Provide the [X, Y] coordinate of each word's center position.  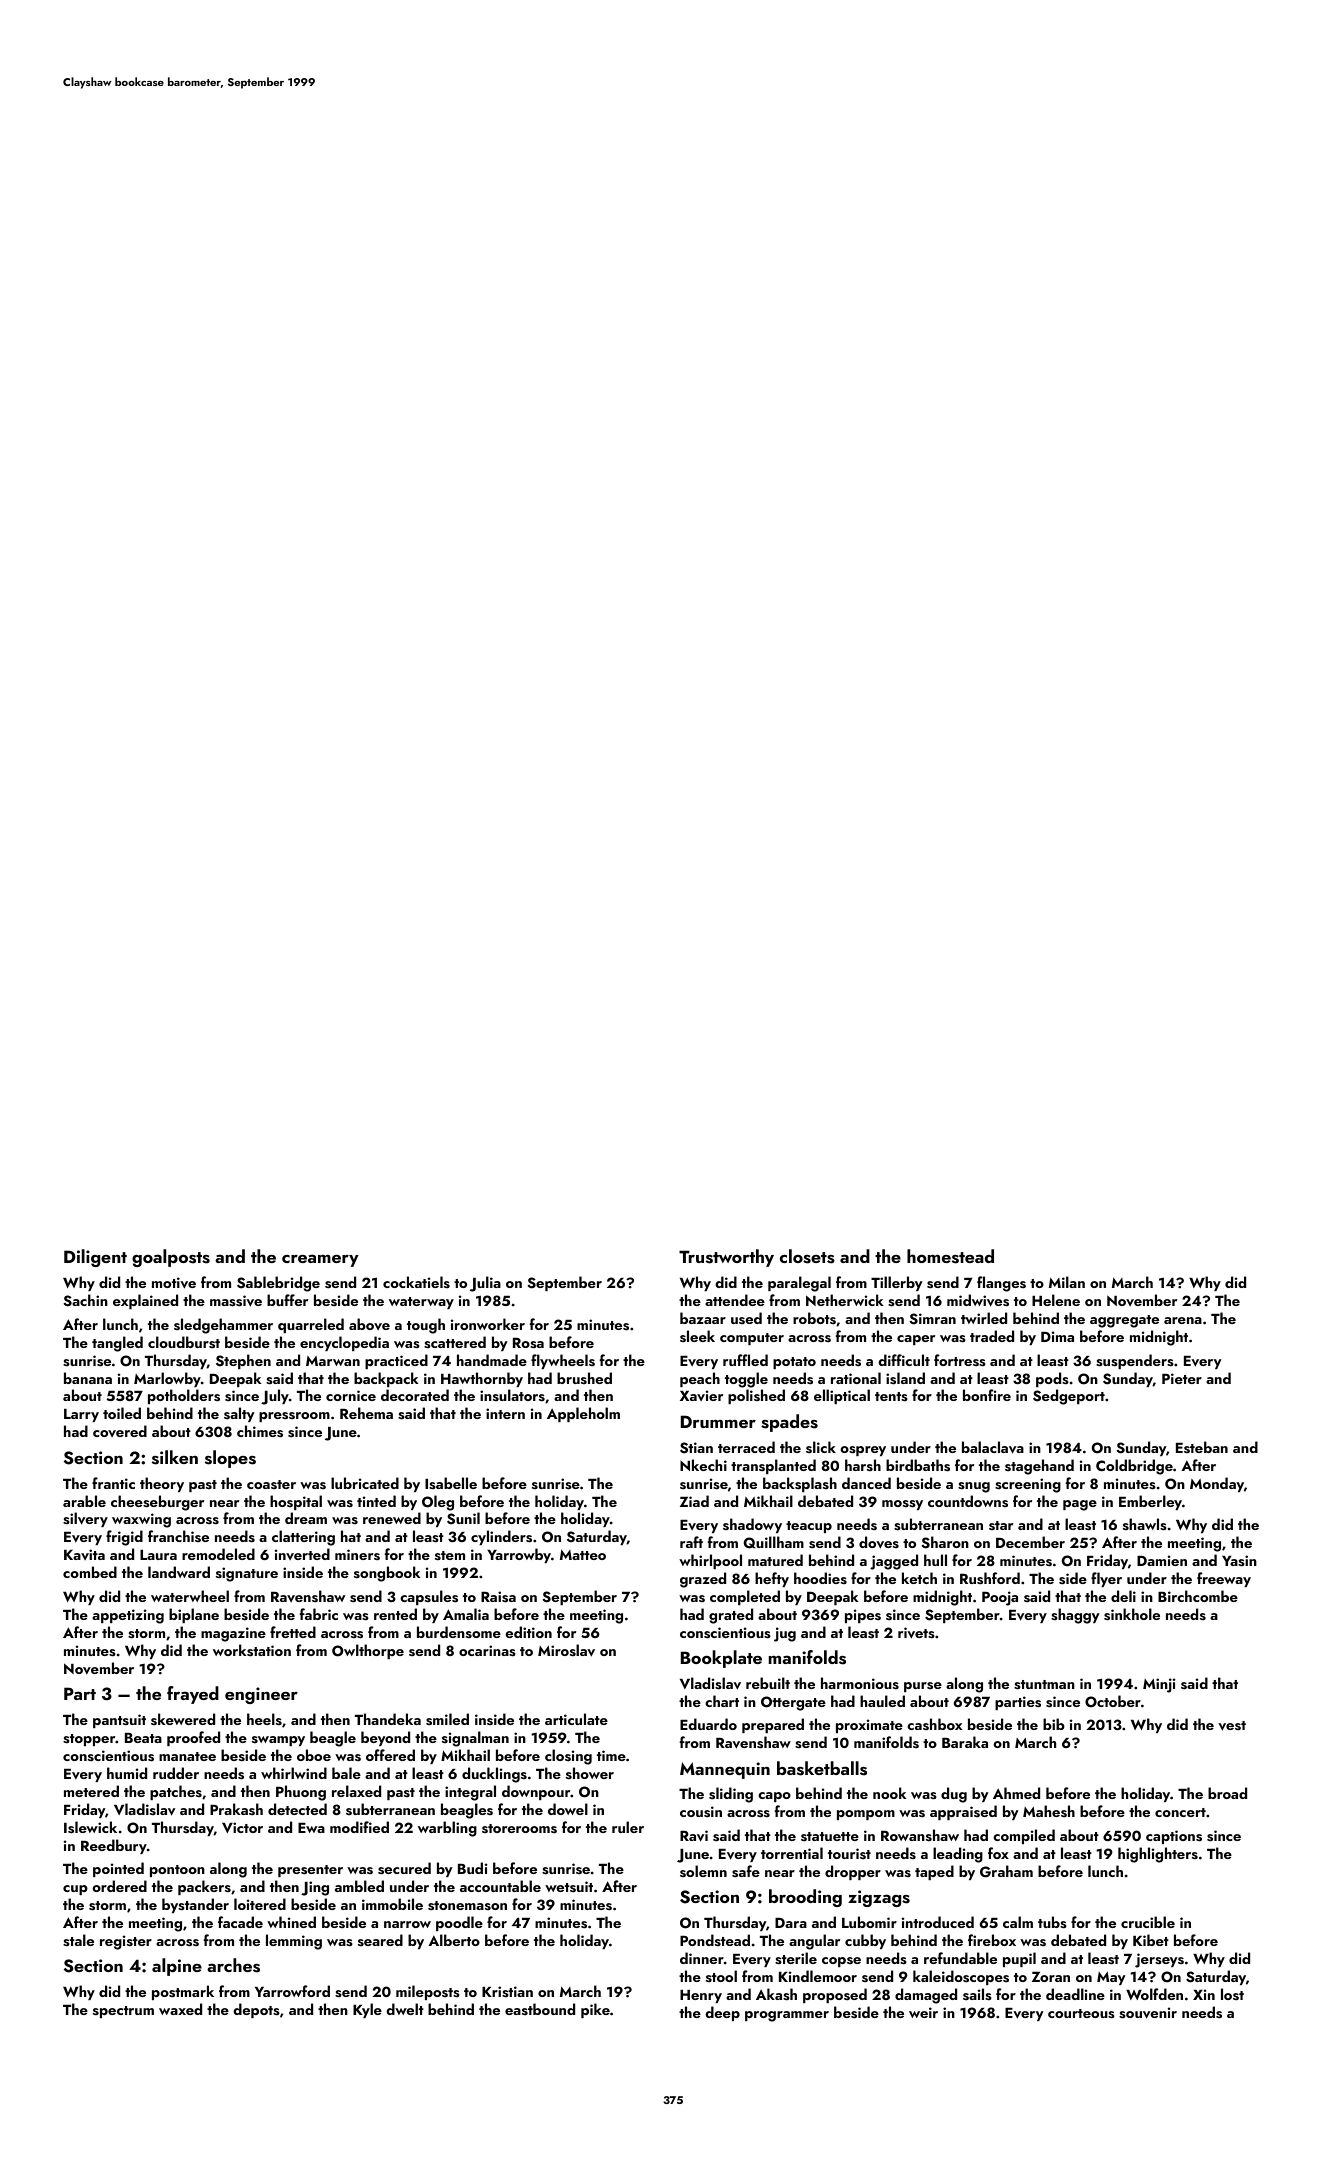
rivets [916, 1633]
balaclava [993, 1447]
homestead [950, 1256]
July [275, 1397]
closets [807, 1256]
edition [528, 1632]
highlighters [1158, 1855]
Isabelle [451, 1483]
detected [297, 1809]
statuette [830, 1837]
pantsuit [119, 1721]
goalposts [171, 1258]
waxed [180, 2009]
